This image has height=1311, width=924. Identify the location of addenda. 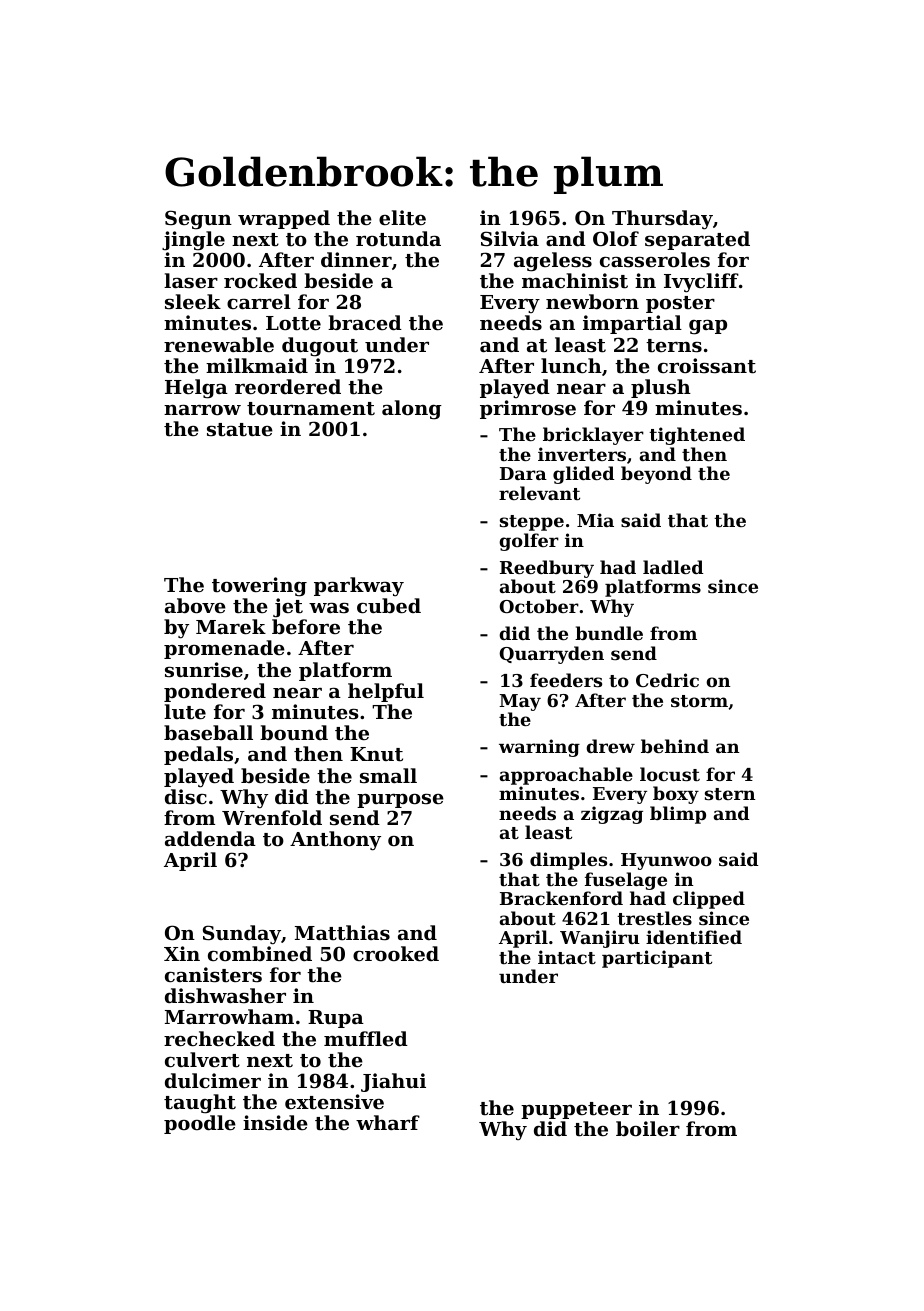
(210, 838).
